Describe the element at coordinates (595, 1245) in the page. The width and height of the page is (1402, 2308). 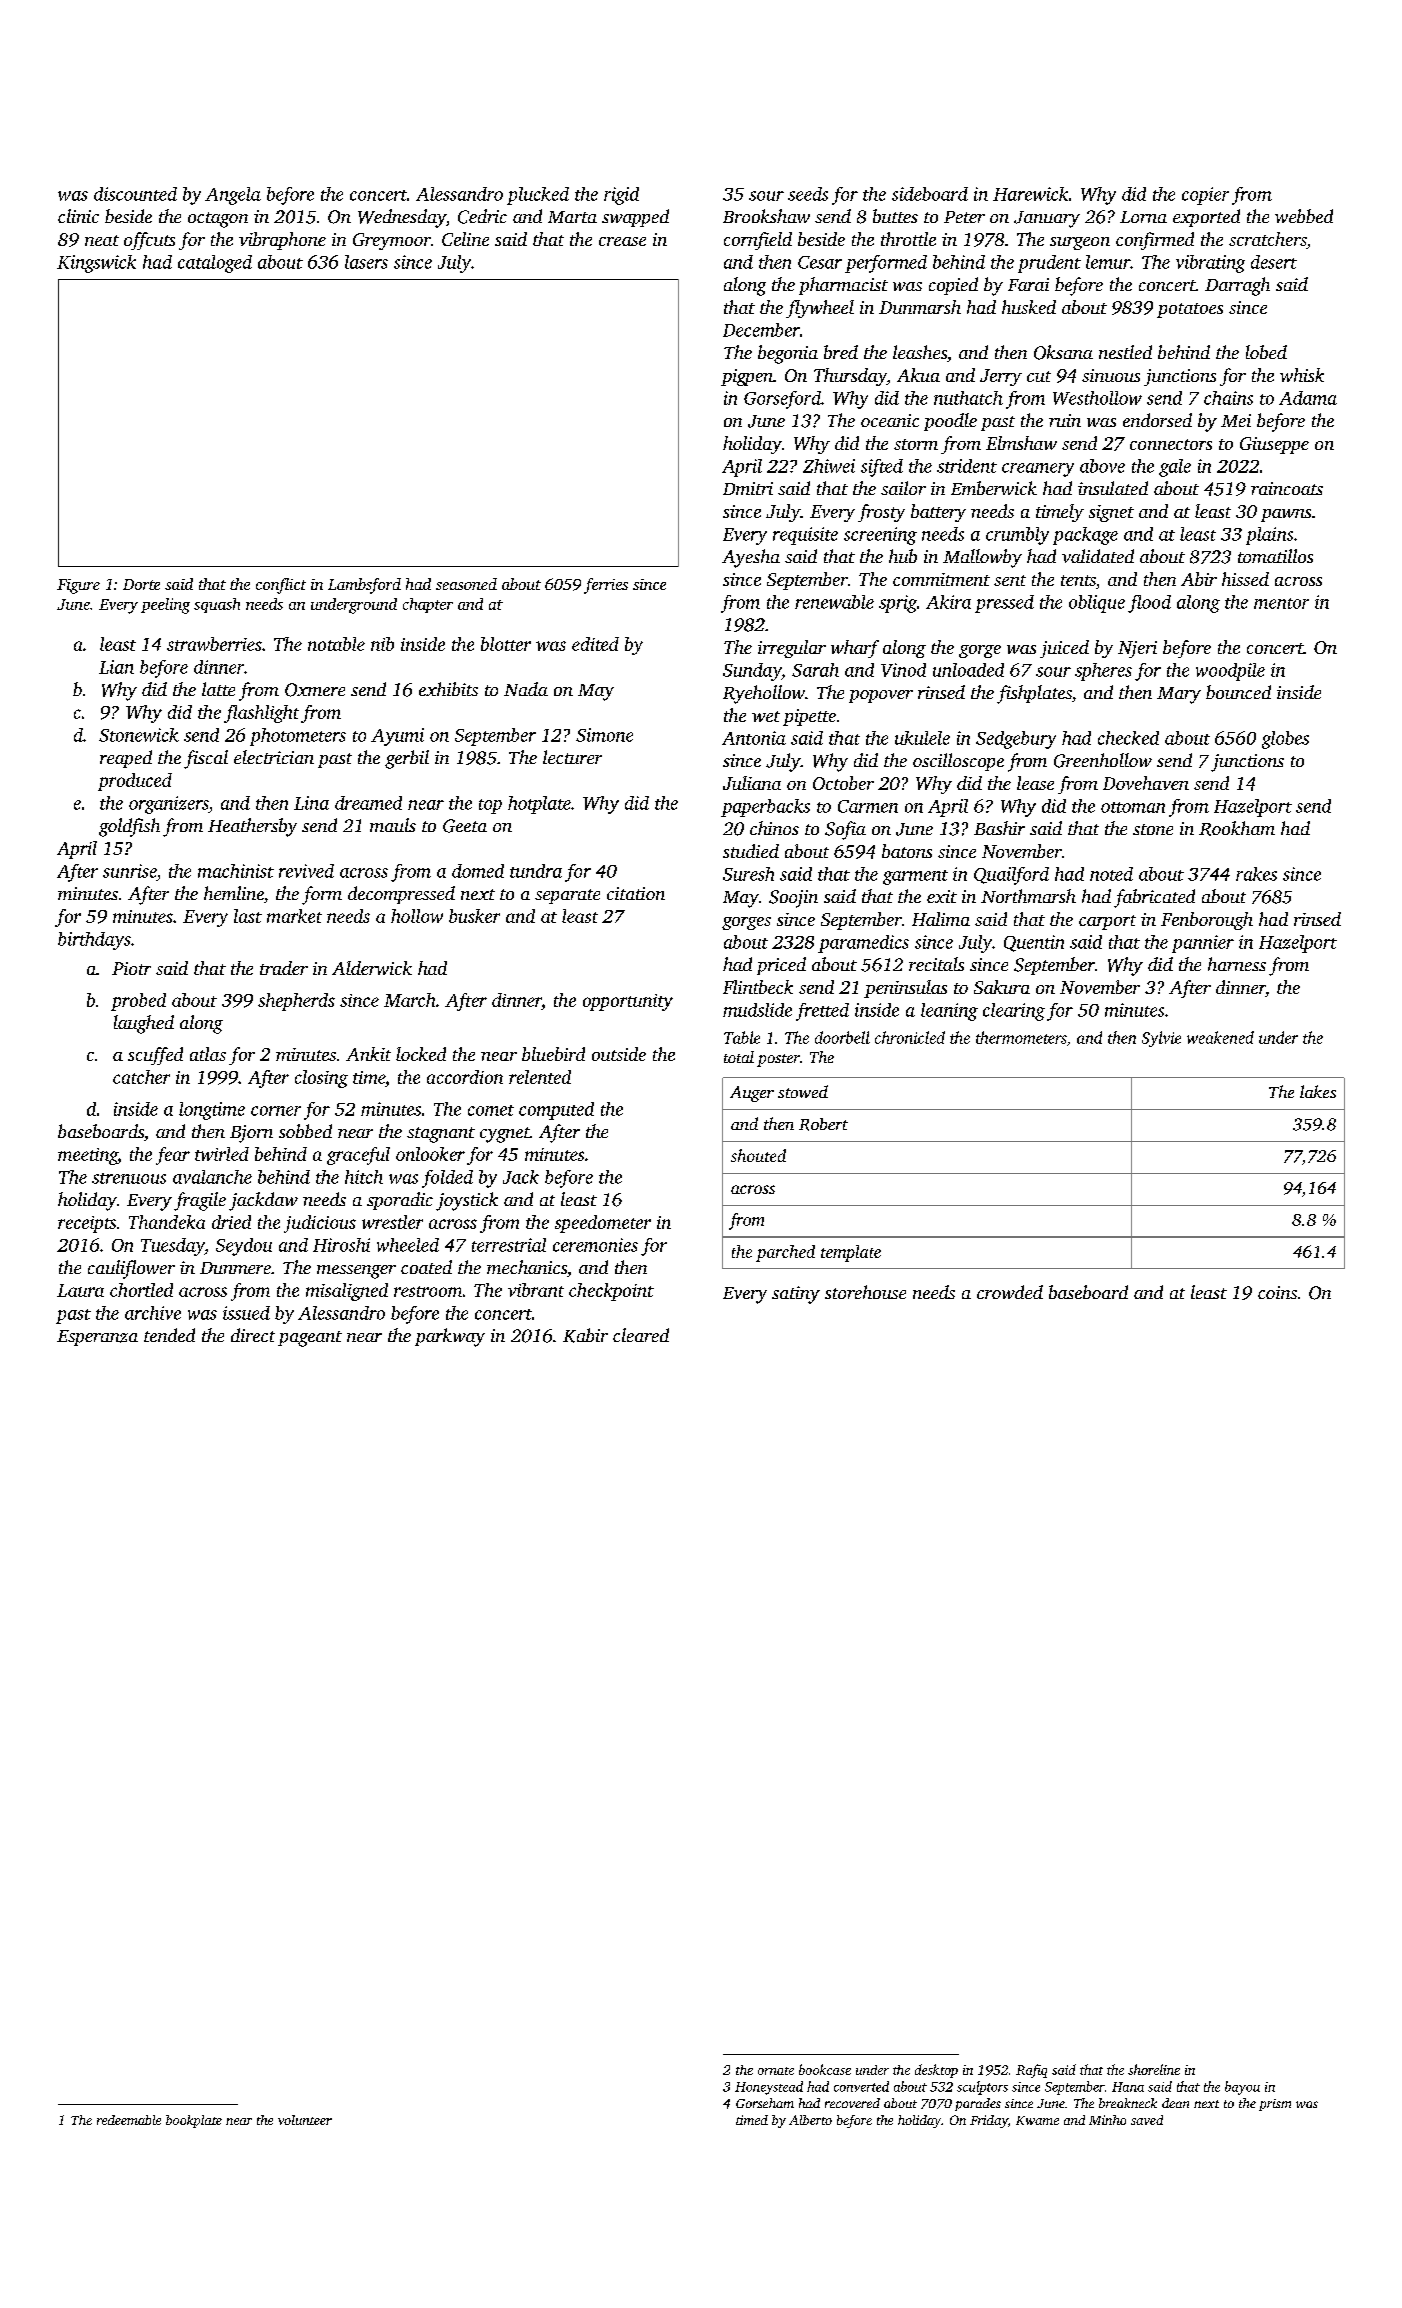
I see `ceremonies` at that location.
